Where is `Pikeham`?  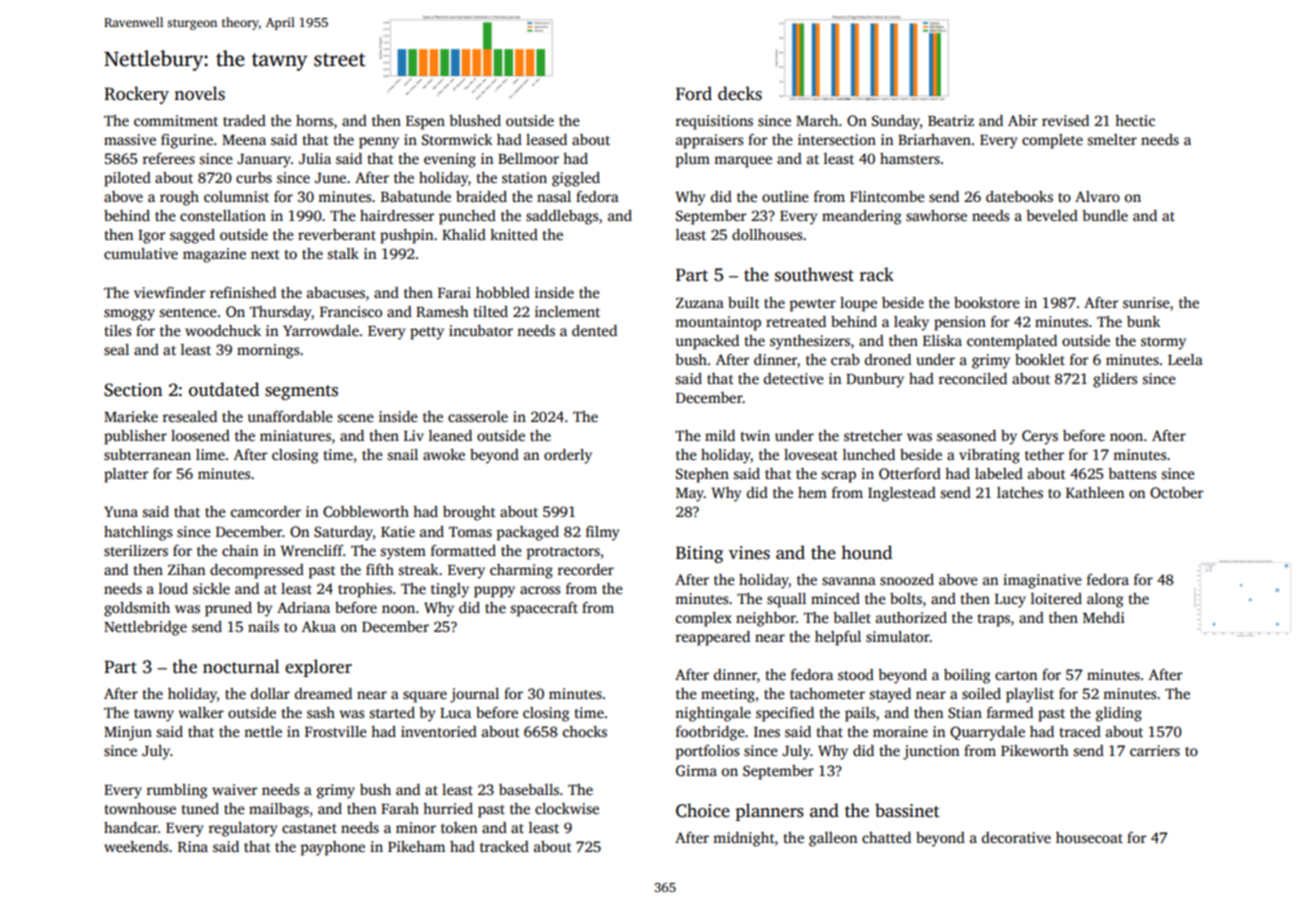 Pikeham is located at coordinates (416, 846).
